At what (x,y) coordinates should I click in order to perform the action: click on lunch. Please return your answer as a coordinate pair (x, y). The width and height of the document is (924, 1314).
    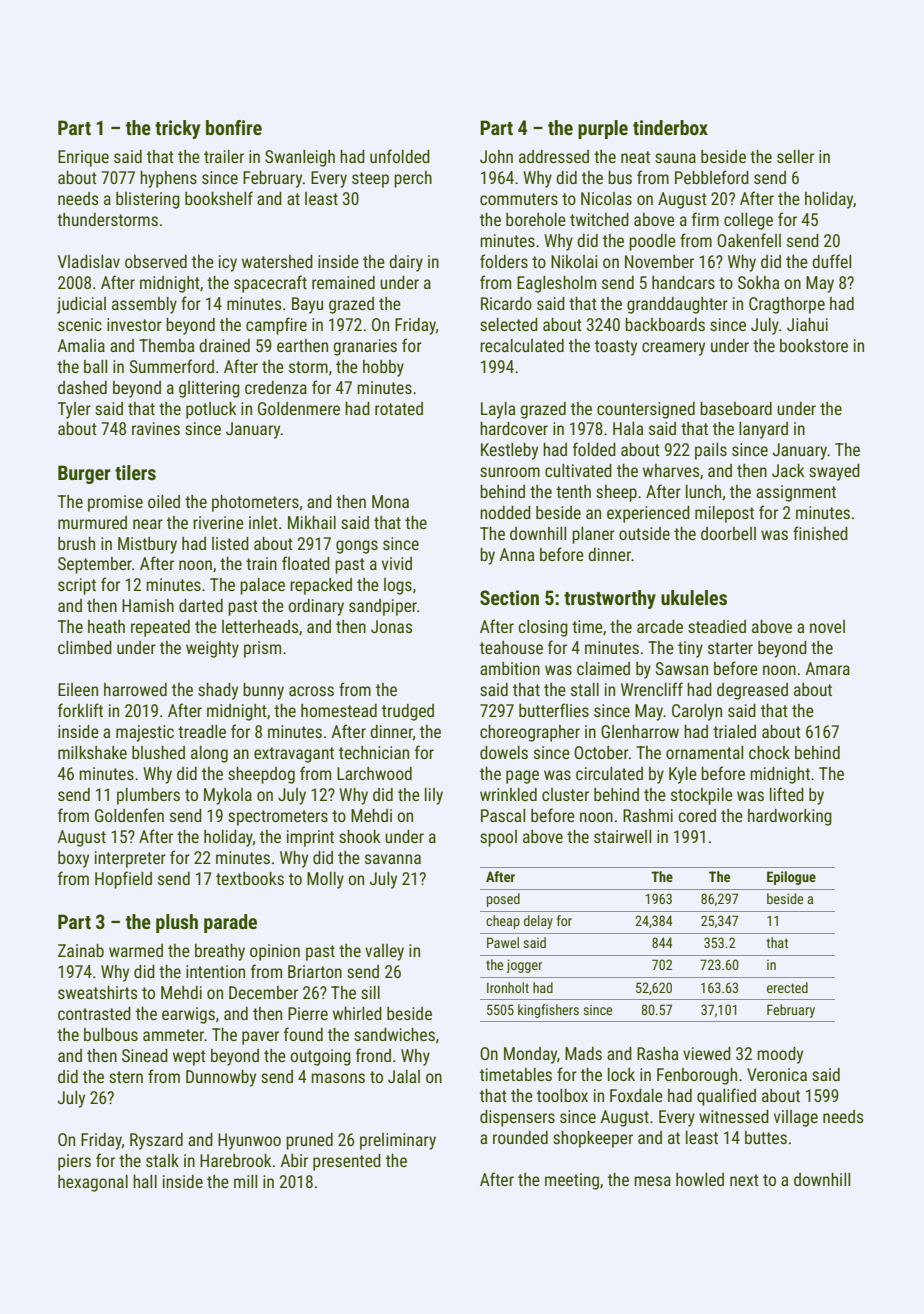
    Looking at the image, I should click on (703, 491).
